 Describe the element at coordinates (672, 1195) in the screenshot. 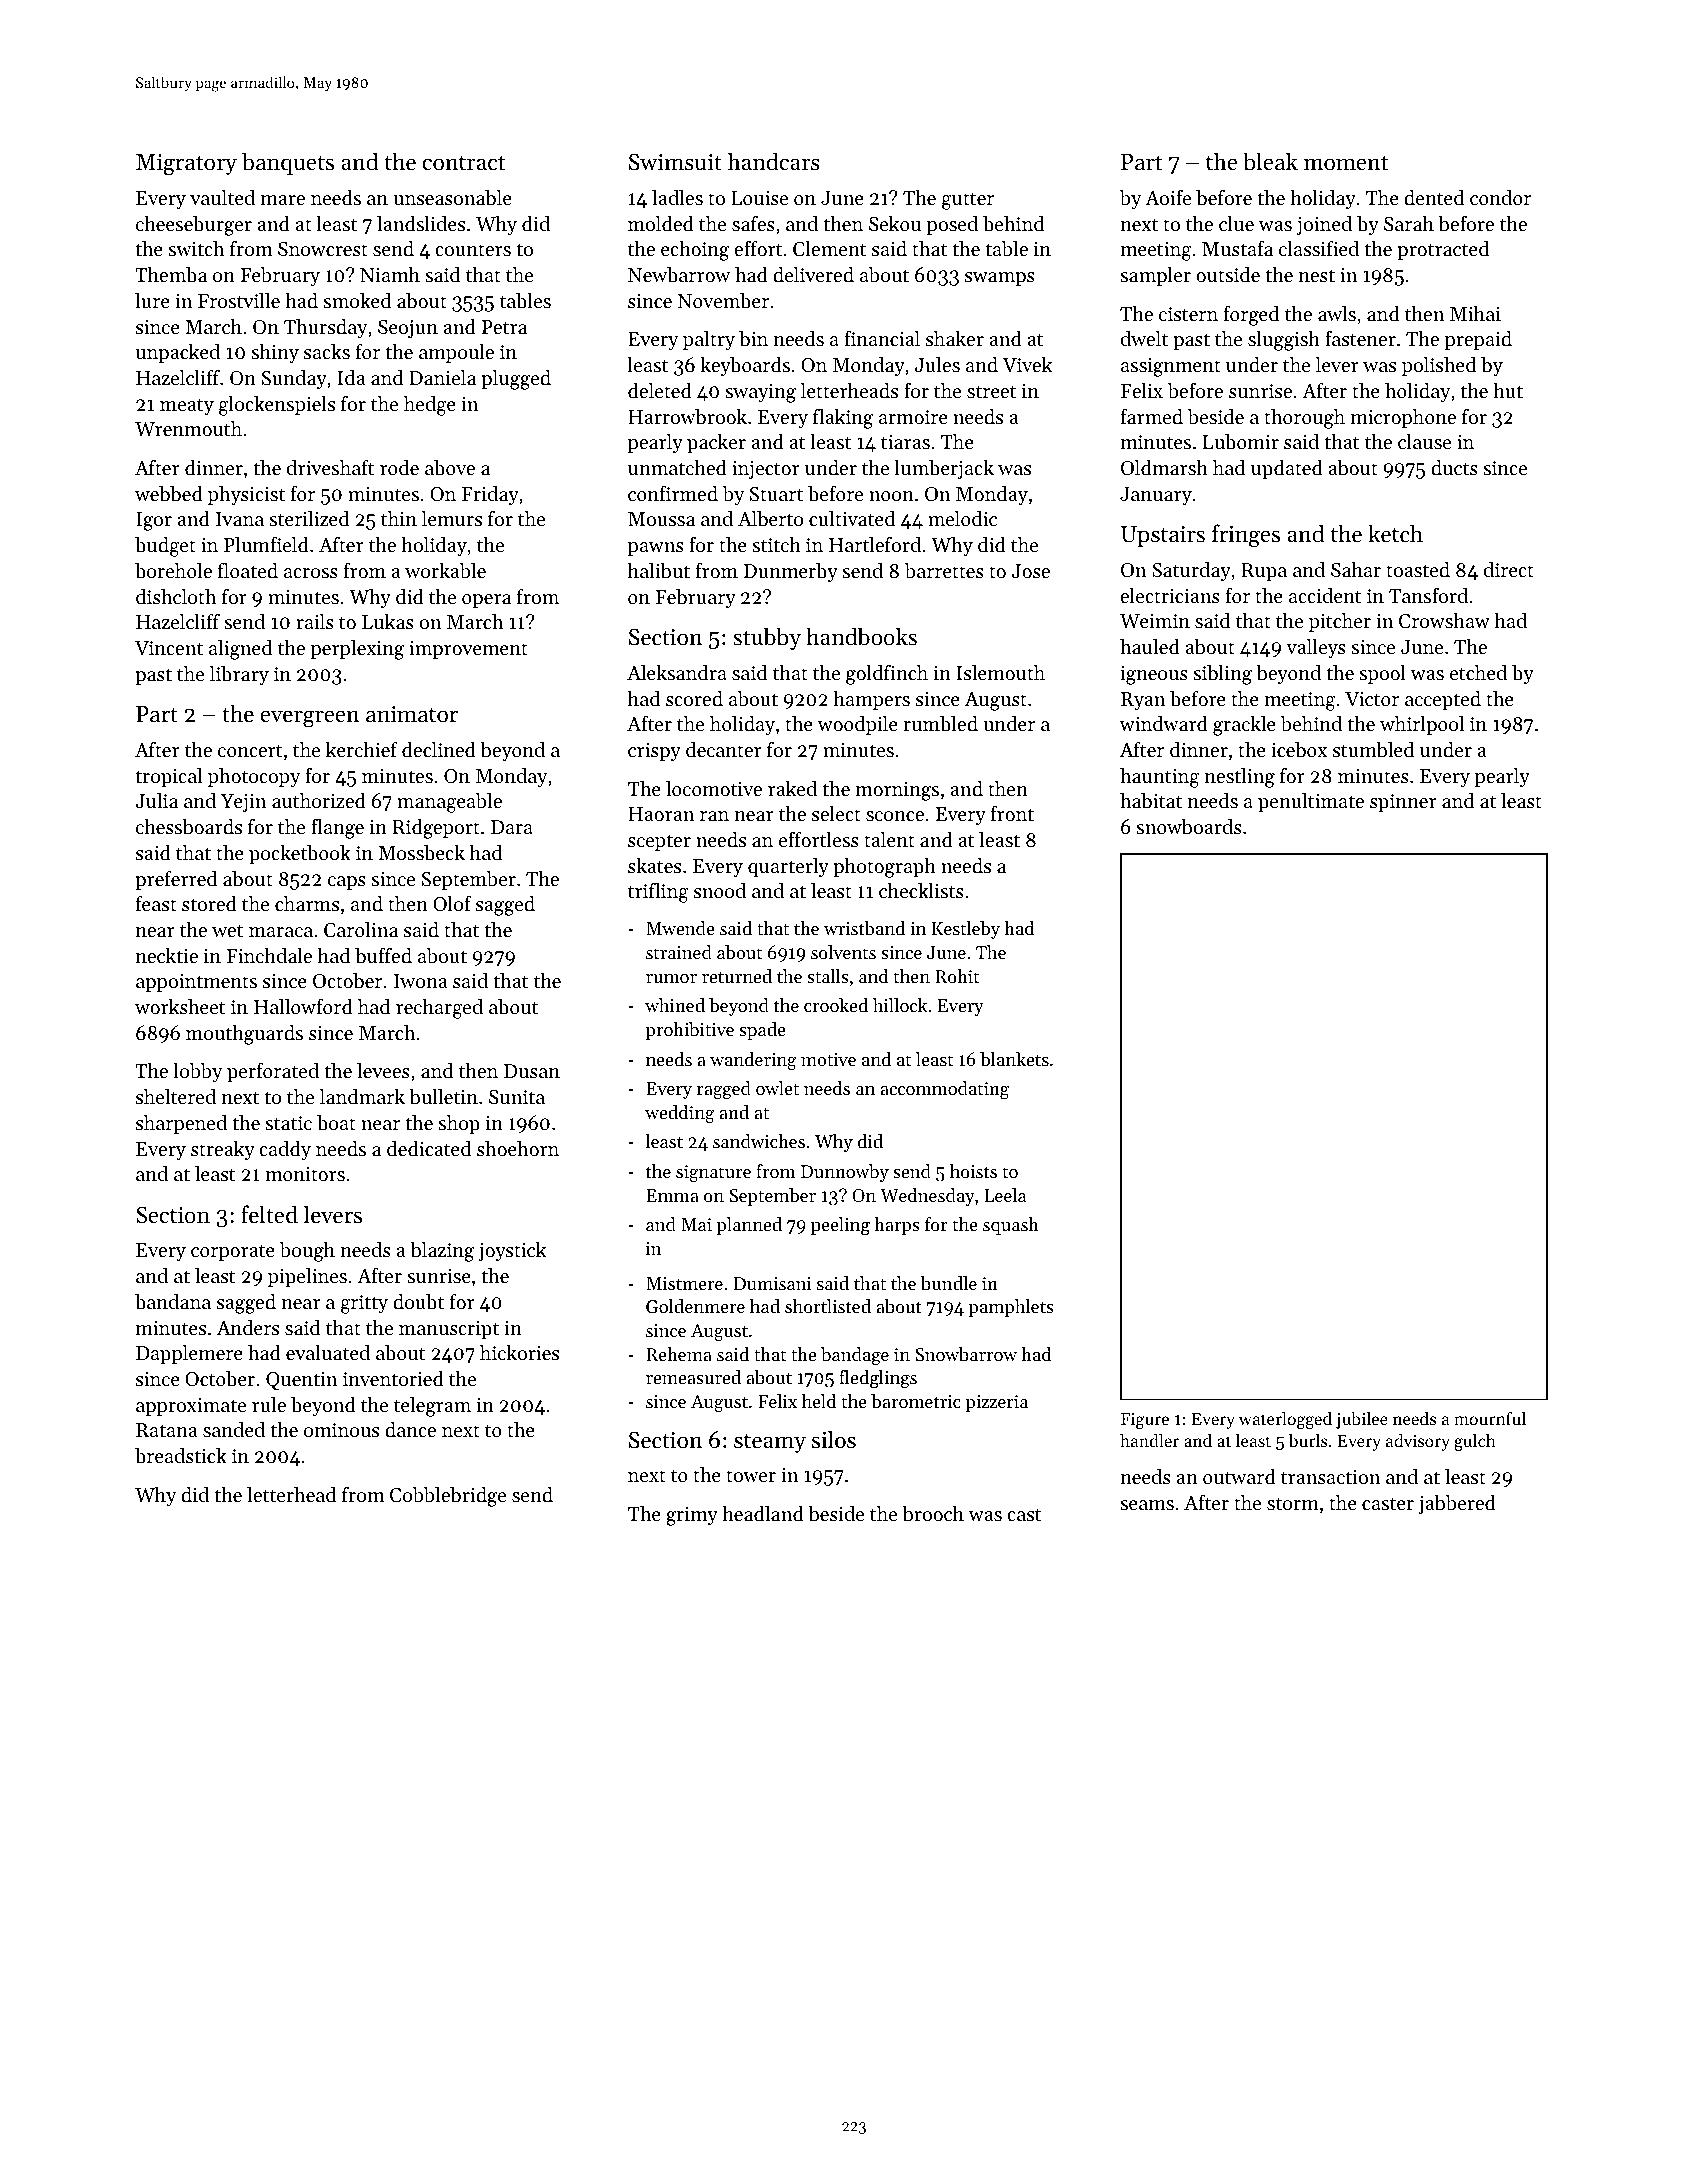

I see `Emma` at that location.
